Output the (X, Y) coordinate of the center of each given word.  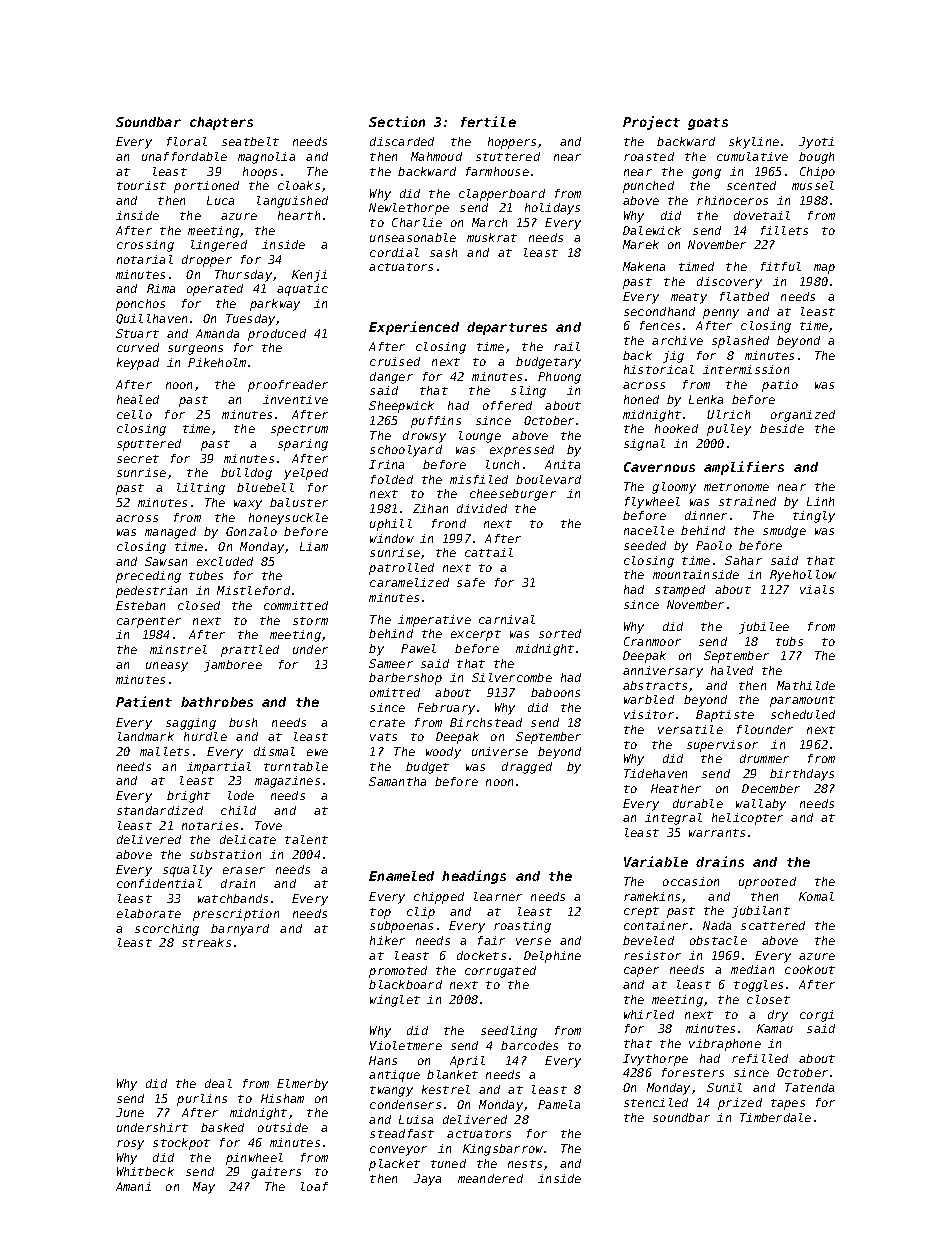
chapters (221, 123)
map (824, 269)
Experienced (414, 328)
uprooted (767, 883)
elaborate (149, 913)
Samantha (397, 781)
